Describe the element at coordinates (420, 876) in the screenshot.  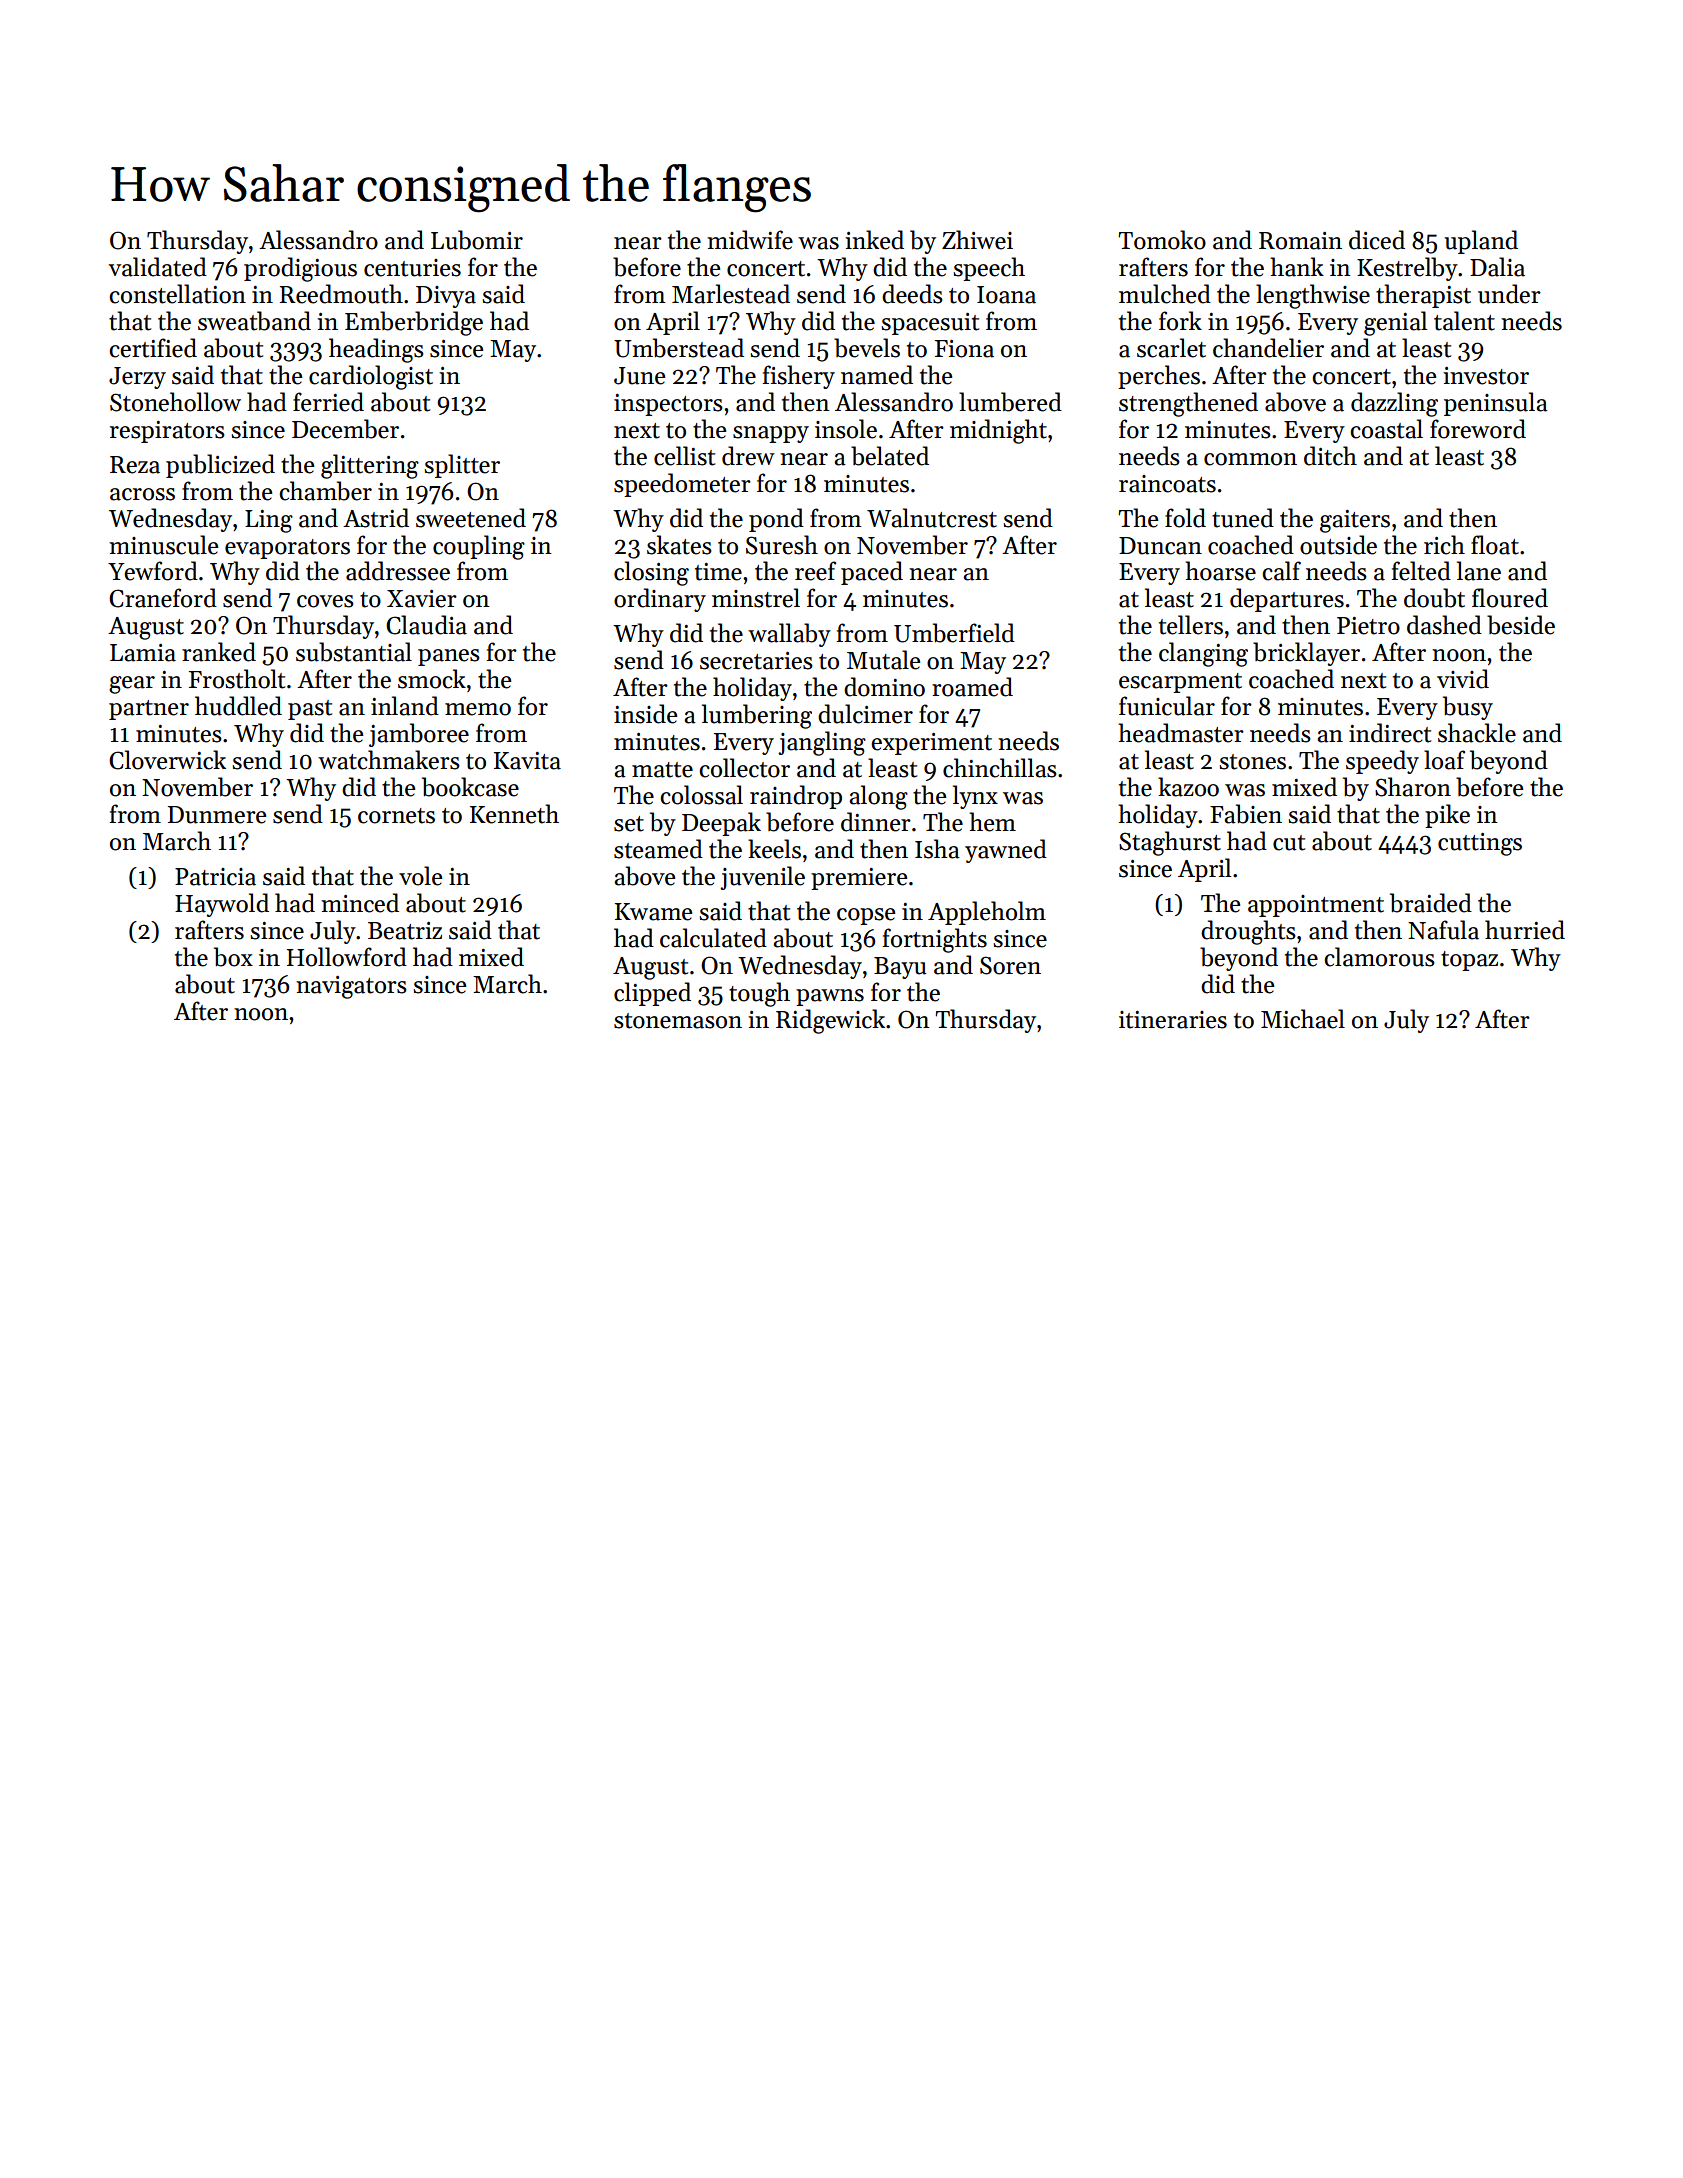
I see `vole` at that location.
